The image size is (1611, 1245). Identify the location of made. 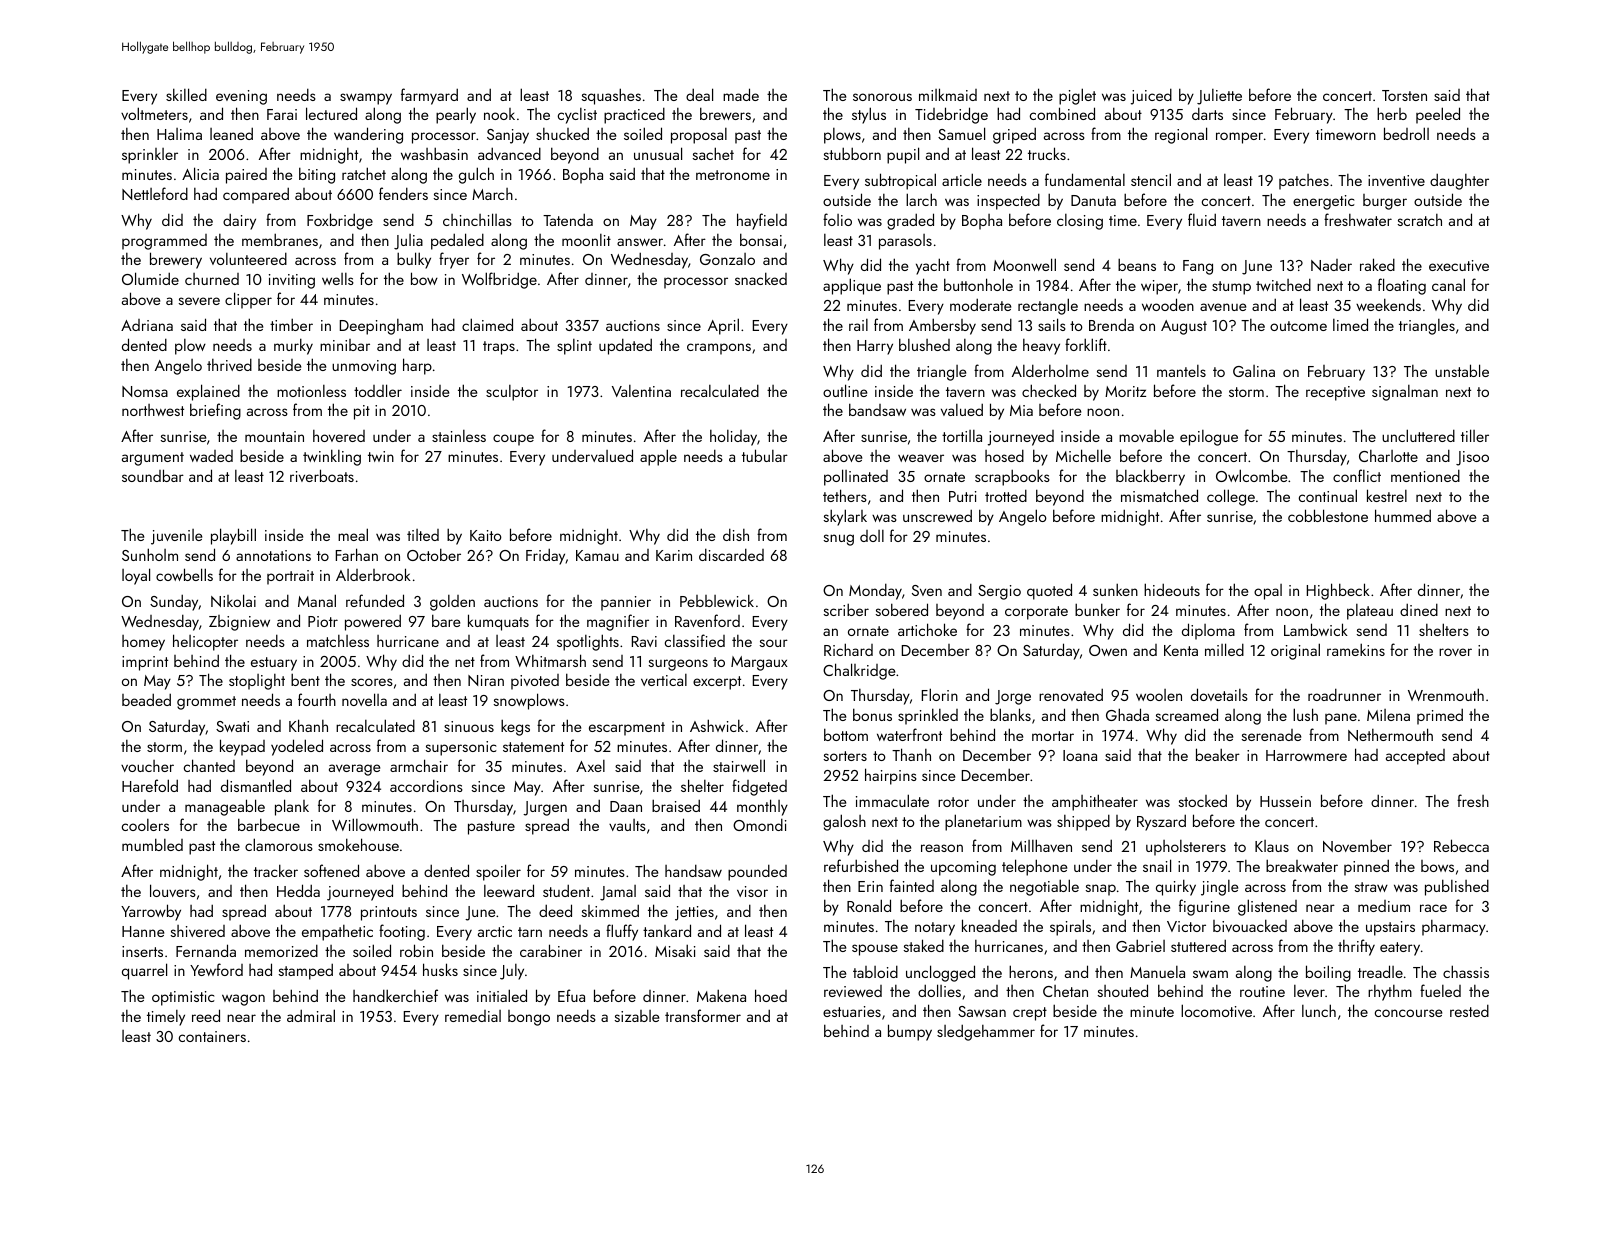
(741, 94).
